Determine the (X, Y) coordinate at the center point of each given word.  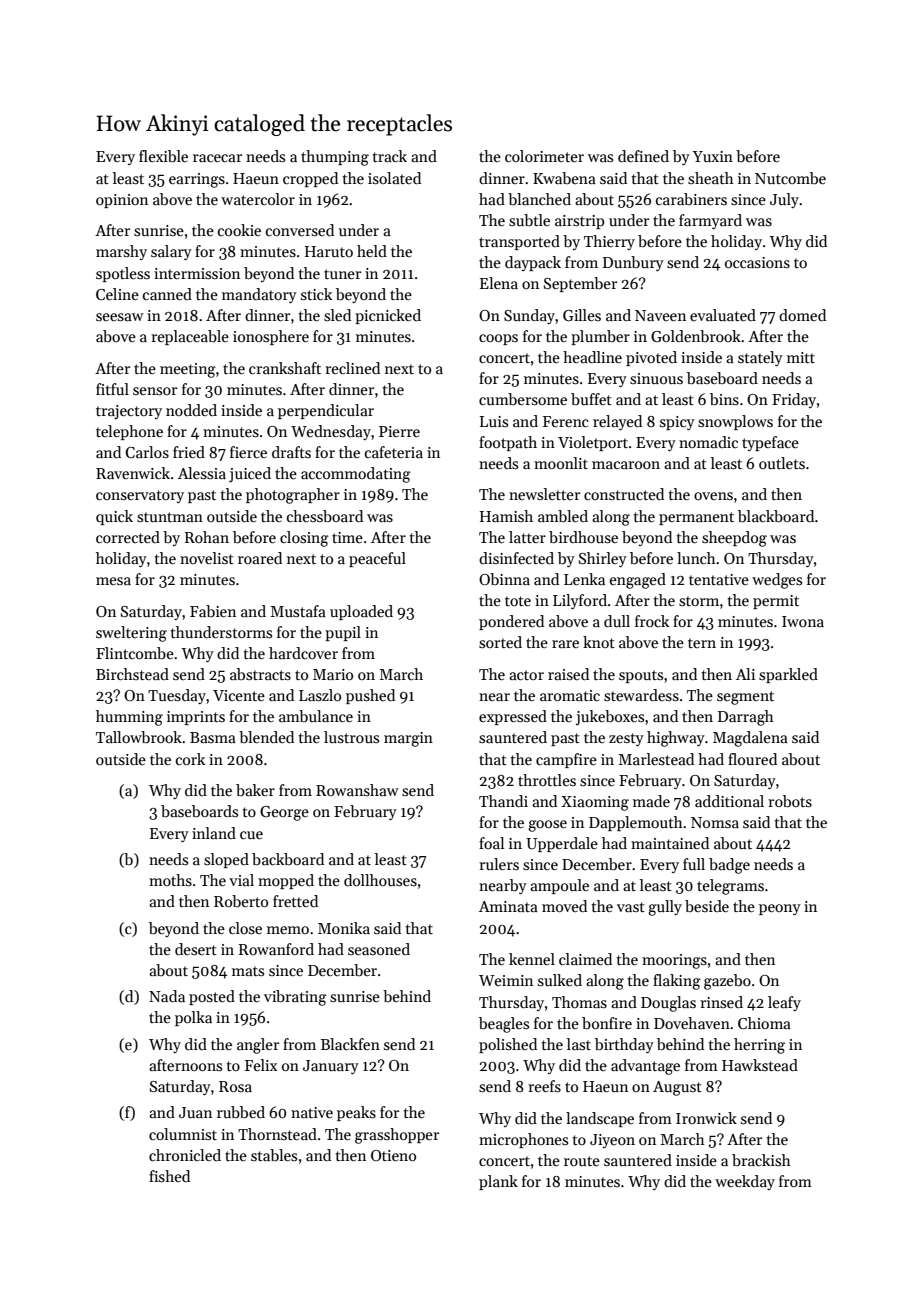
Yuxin (713, 156)
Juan (195, 1112)
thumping (335, 158)
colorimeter (544, 156)
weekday (745, 1182)
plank (498, 1182)
